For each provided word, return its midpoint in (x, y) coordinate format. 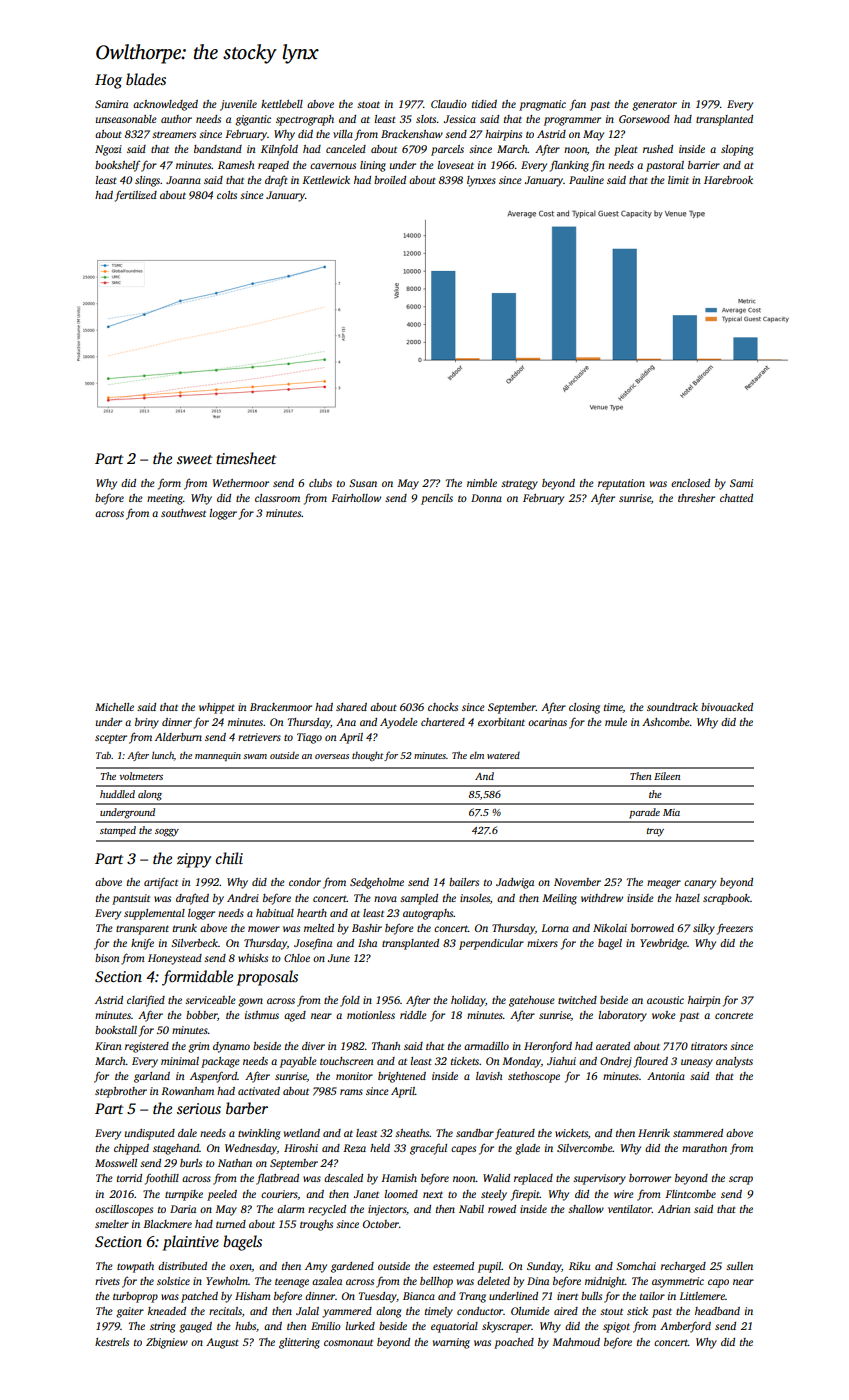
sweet (194, 459)
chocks (443, 707)
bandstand (218, 149)
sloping (737, 150)
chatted (736, 498)
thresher (696, 498)
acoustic (665, 1000)
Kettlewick (326, 180)
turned (231, 1224)
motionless (371, 1015)
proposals (267, 978)
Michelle (114, 707)
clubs (320, 483)
